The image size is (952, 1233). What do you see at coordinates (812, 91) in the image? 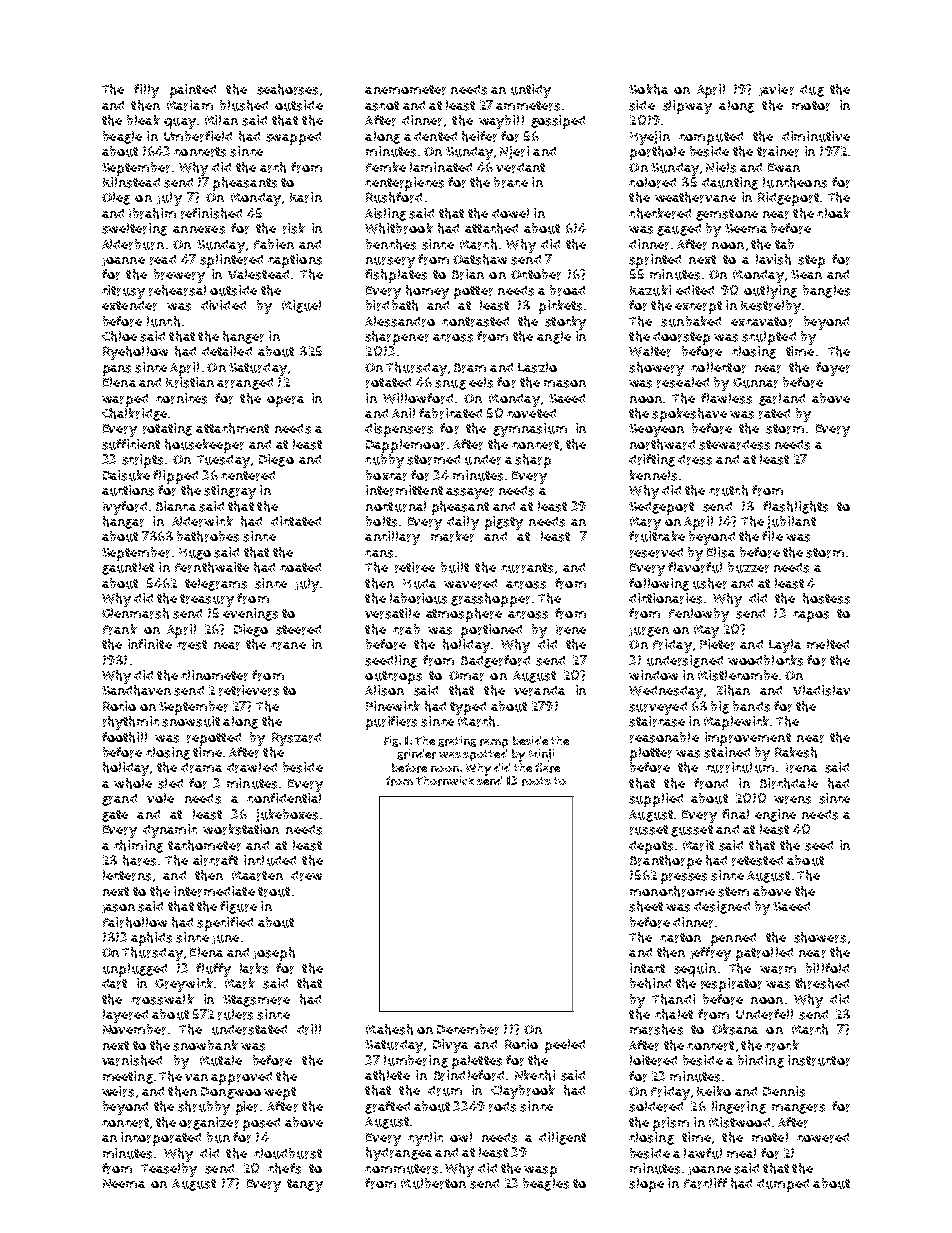
I see `dug` at bounding box center [812, 91].
